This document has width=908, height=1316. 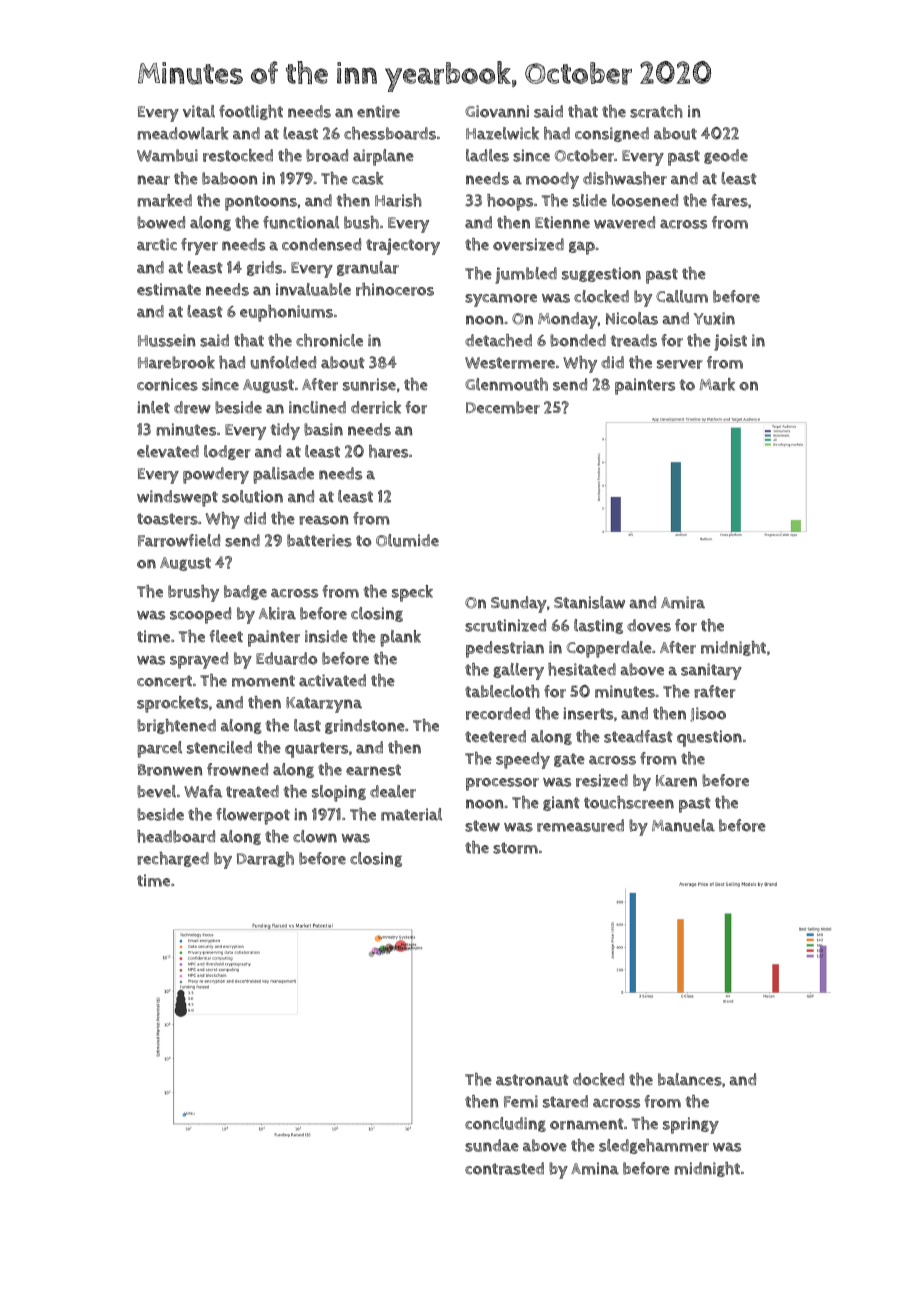 I want to click on Amira, so click(x=683, y=602).
